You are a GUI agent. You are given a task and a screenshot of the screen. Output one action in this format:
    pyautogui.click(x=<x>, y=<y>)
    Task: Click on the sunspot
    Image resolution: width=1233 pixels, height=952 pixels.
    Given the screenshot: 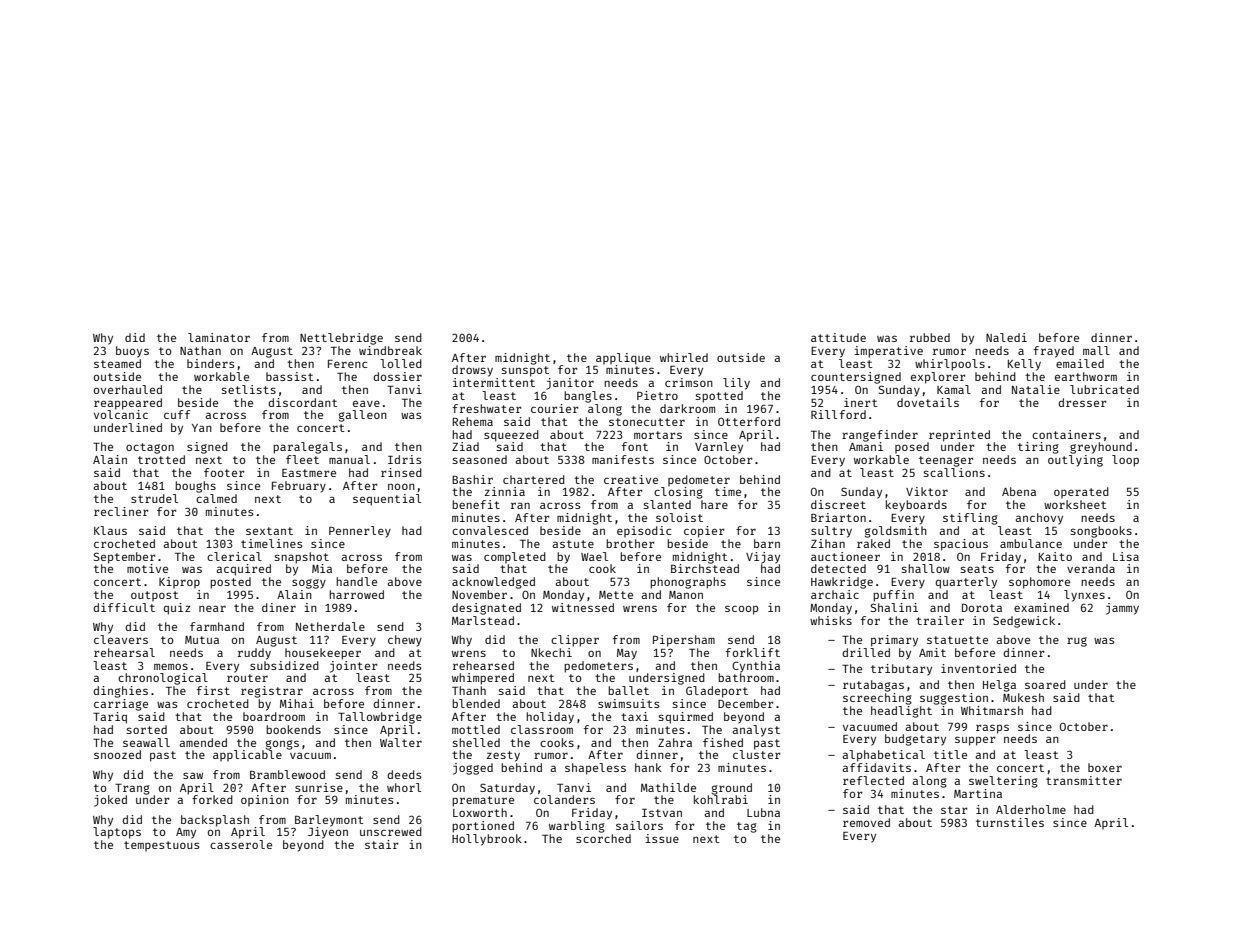 What is the action you would take?
    pyautogui.click(x=525, y=371)
